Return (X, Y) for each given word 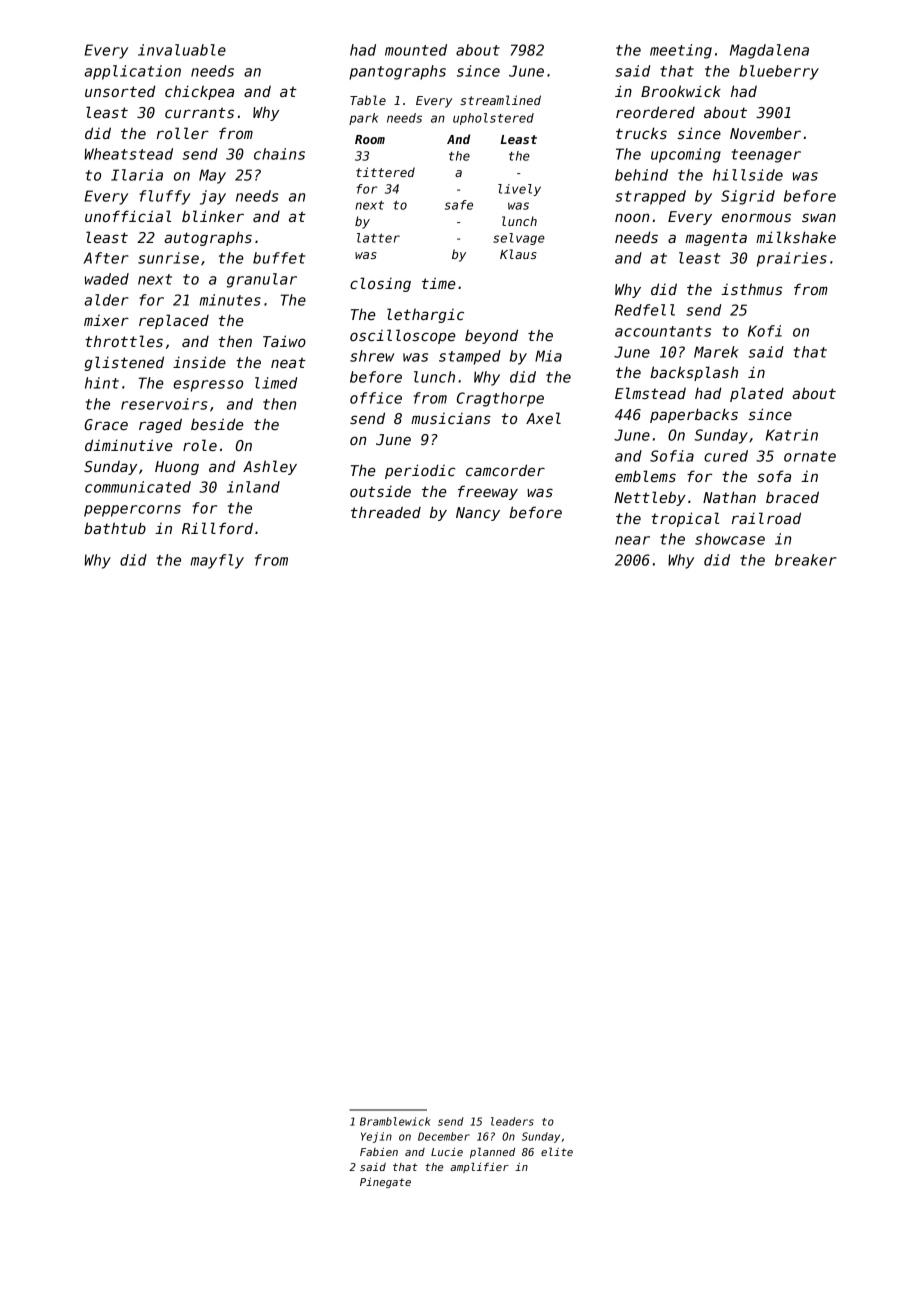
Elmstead (650, 393)
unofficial (128, 216)
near (632, 540)
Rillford (217, 528)
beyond (491, 336)
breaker (806, 560)
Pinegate (385, 1183)
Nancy (478, 514)
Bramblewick (395, 1121)
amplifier (479, 1167)
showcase (730, 539)
